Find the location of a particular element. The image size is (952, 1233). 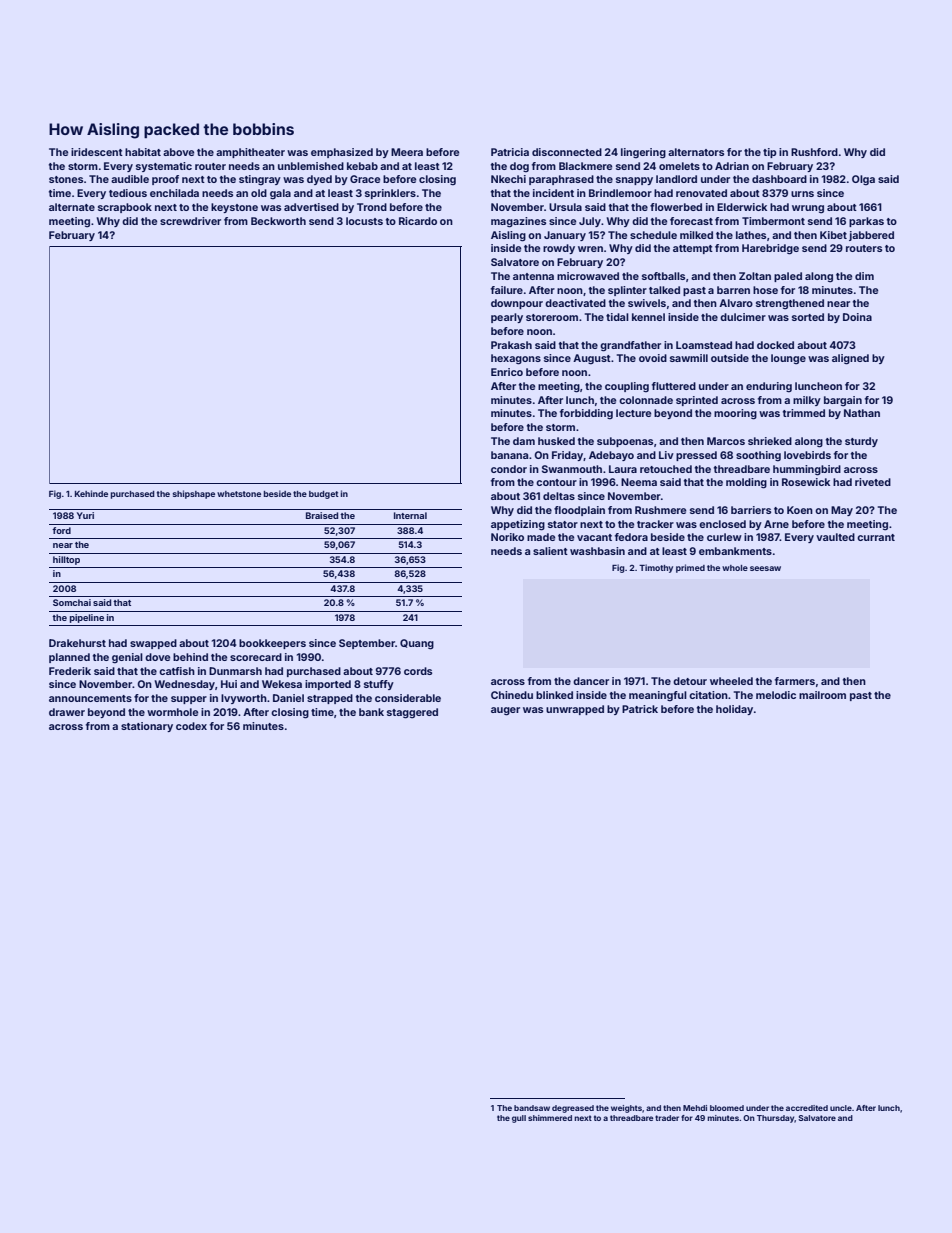

aligned is located at coordinates (850, 359).
